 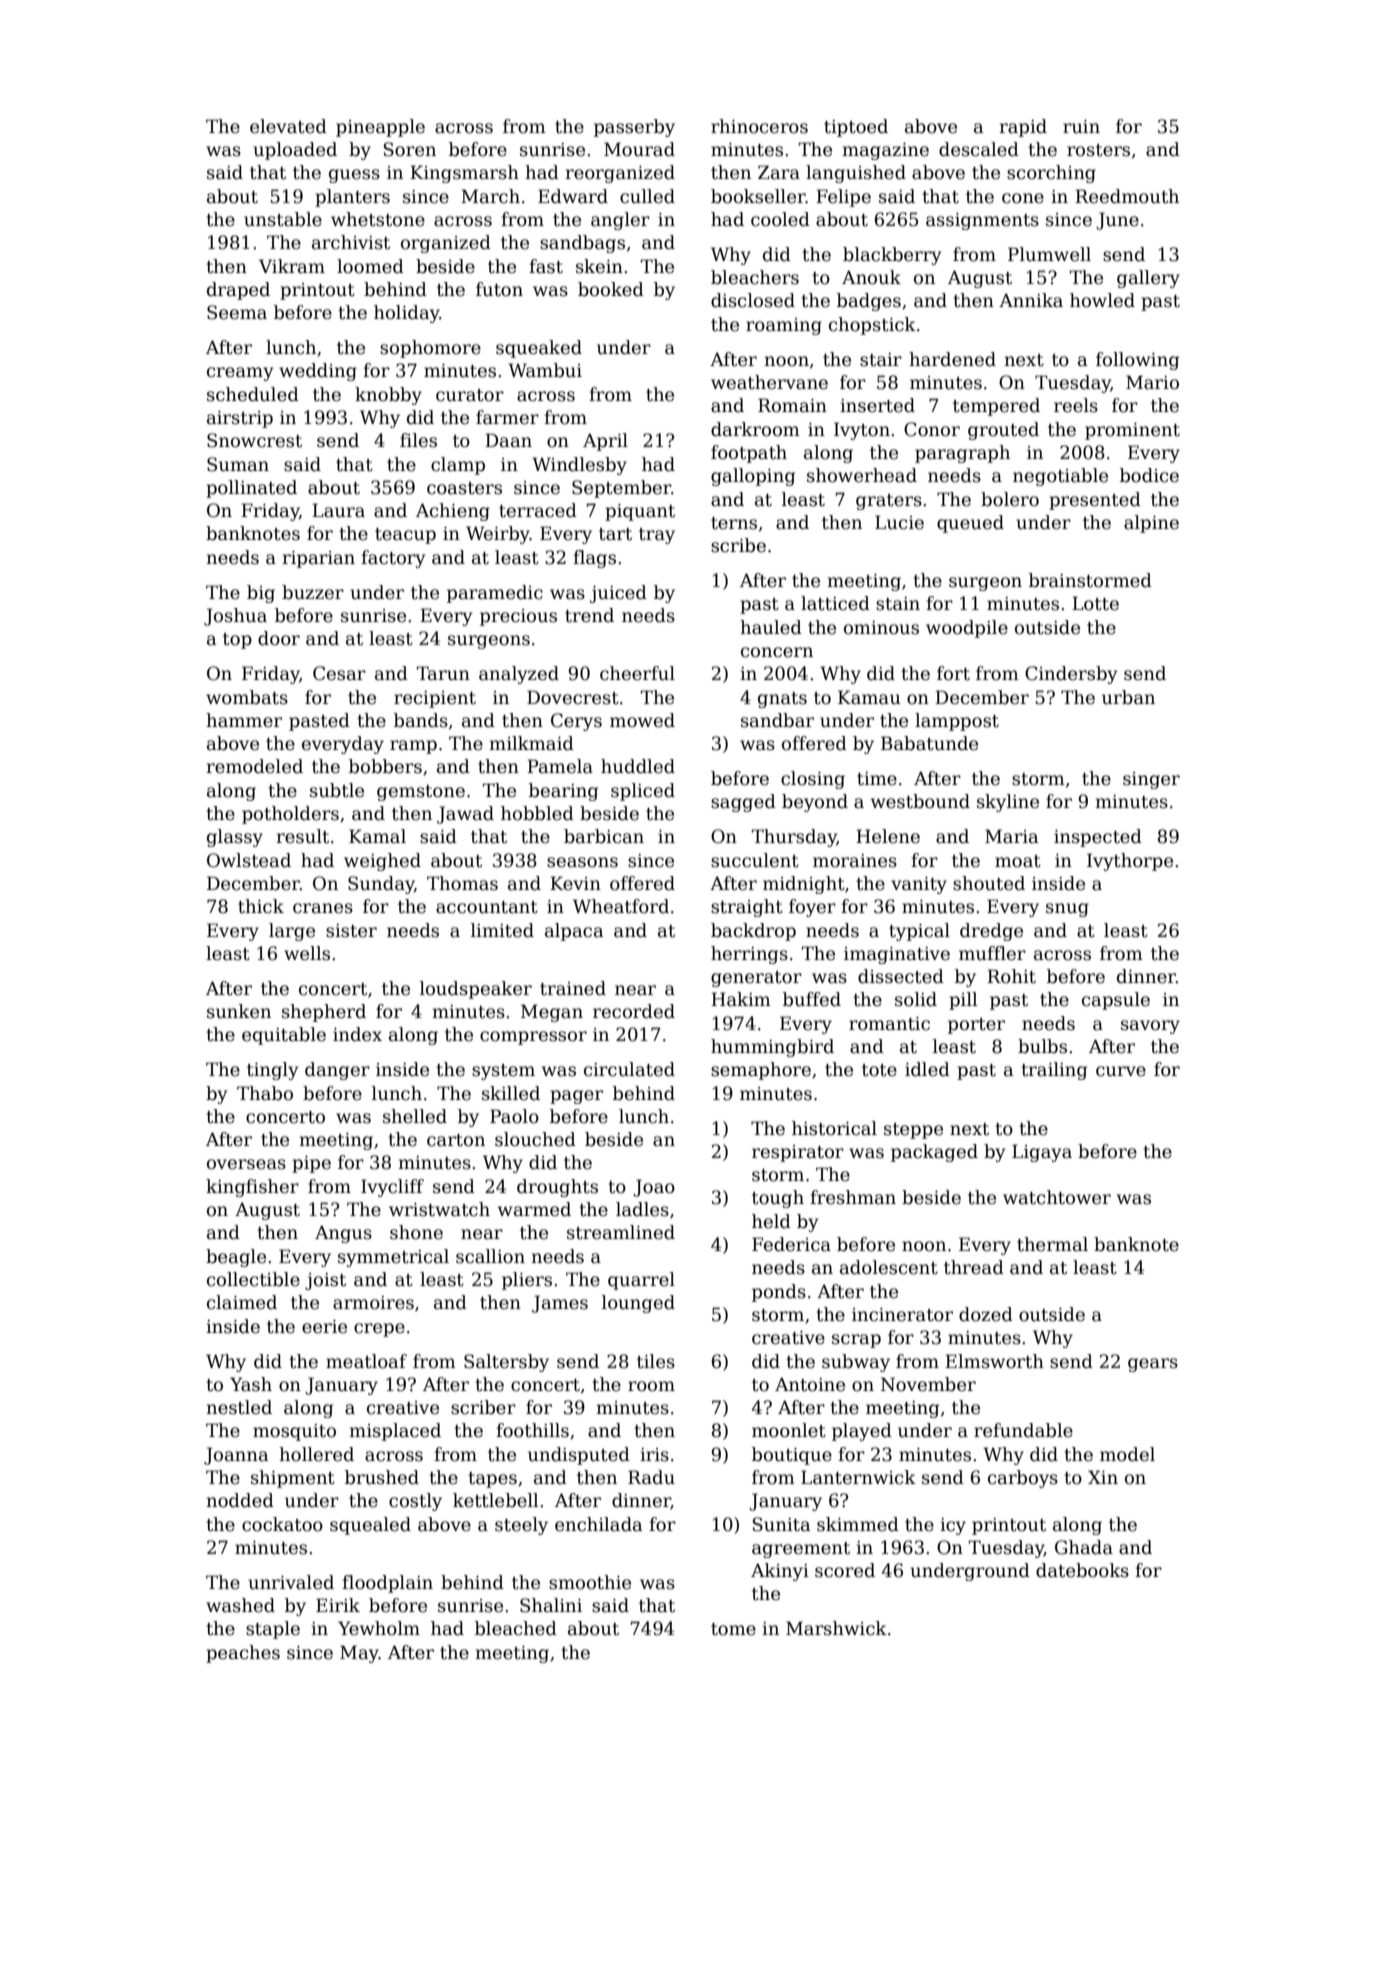 I want to click on futon, so click(x=499, y=289).
